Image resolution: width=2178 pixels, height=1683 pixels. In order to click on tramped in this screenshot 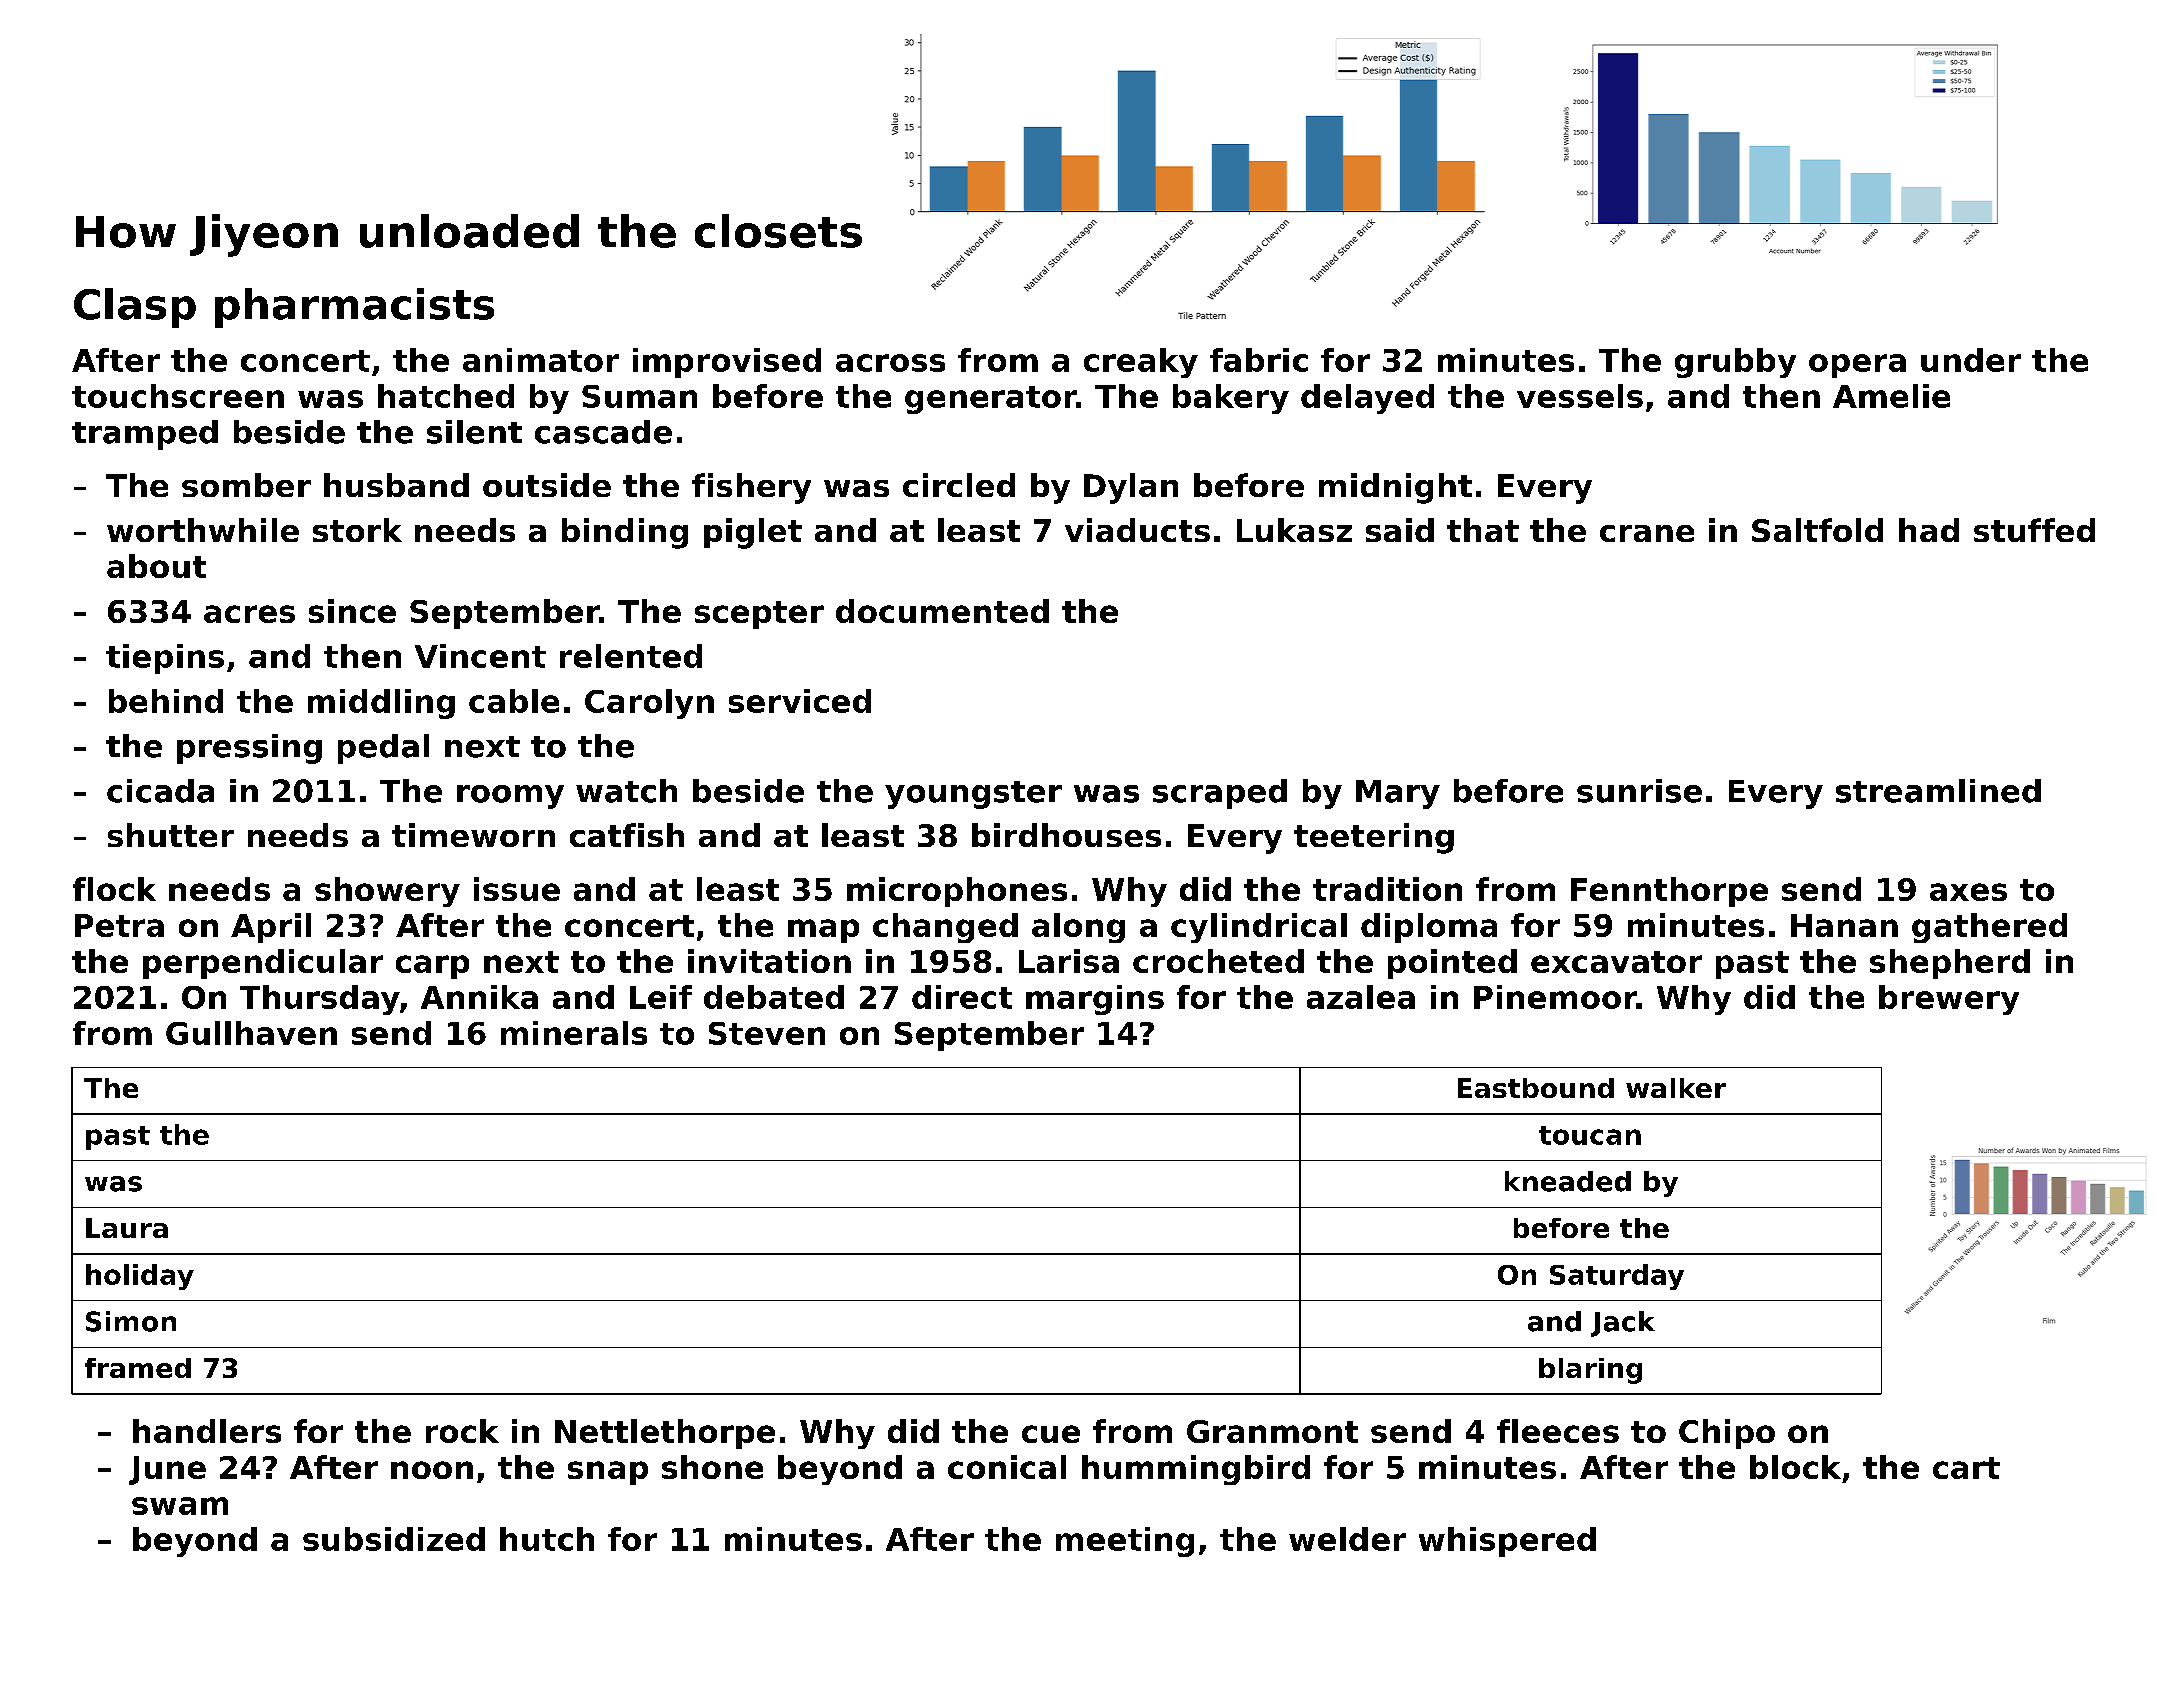, I will do `click(145, 435)`.
